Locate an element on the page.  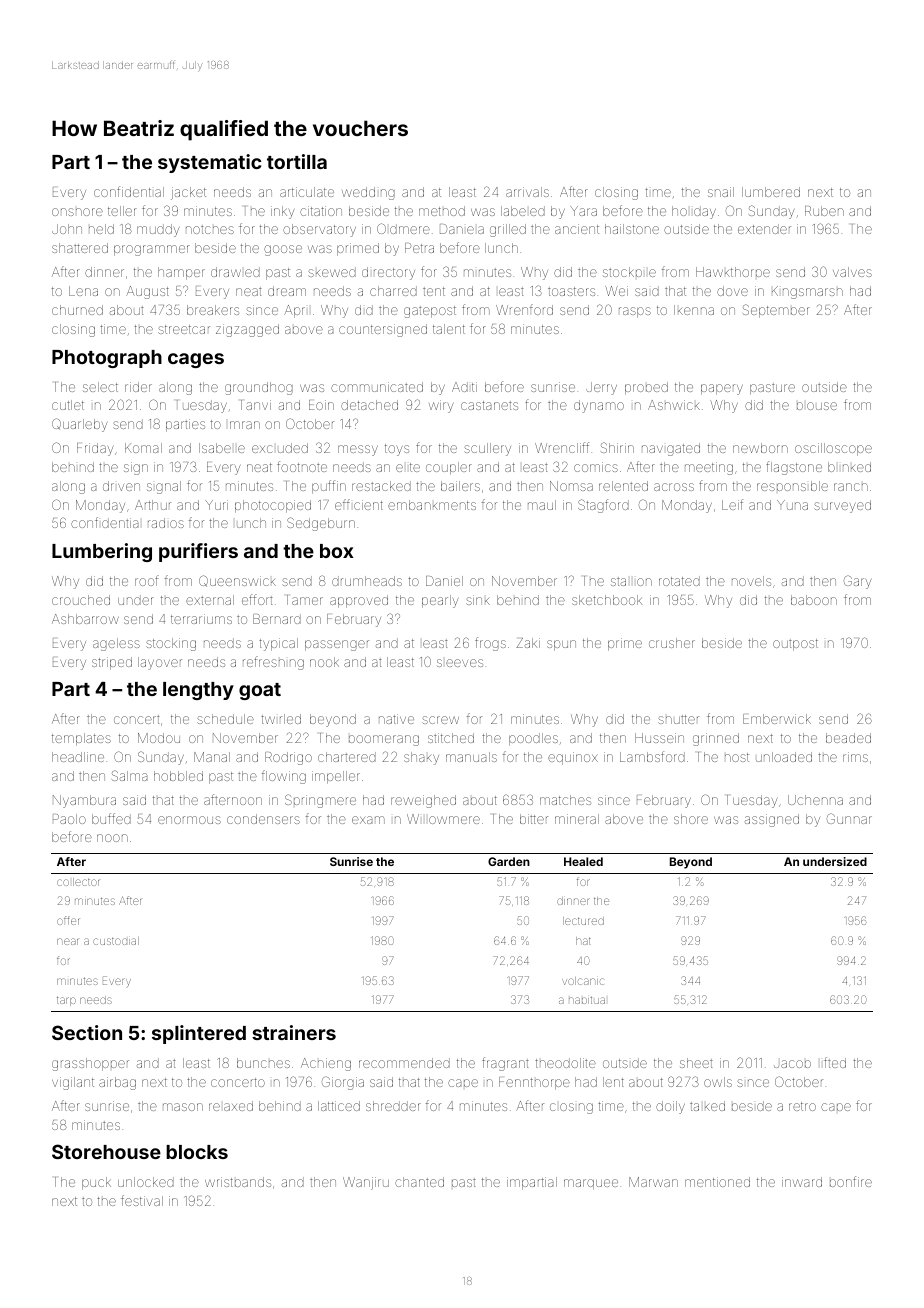
Kingsmarsh is located at coordinates (807, 292).
